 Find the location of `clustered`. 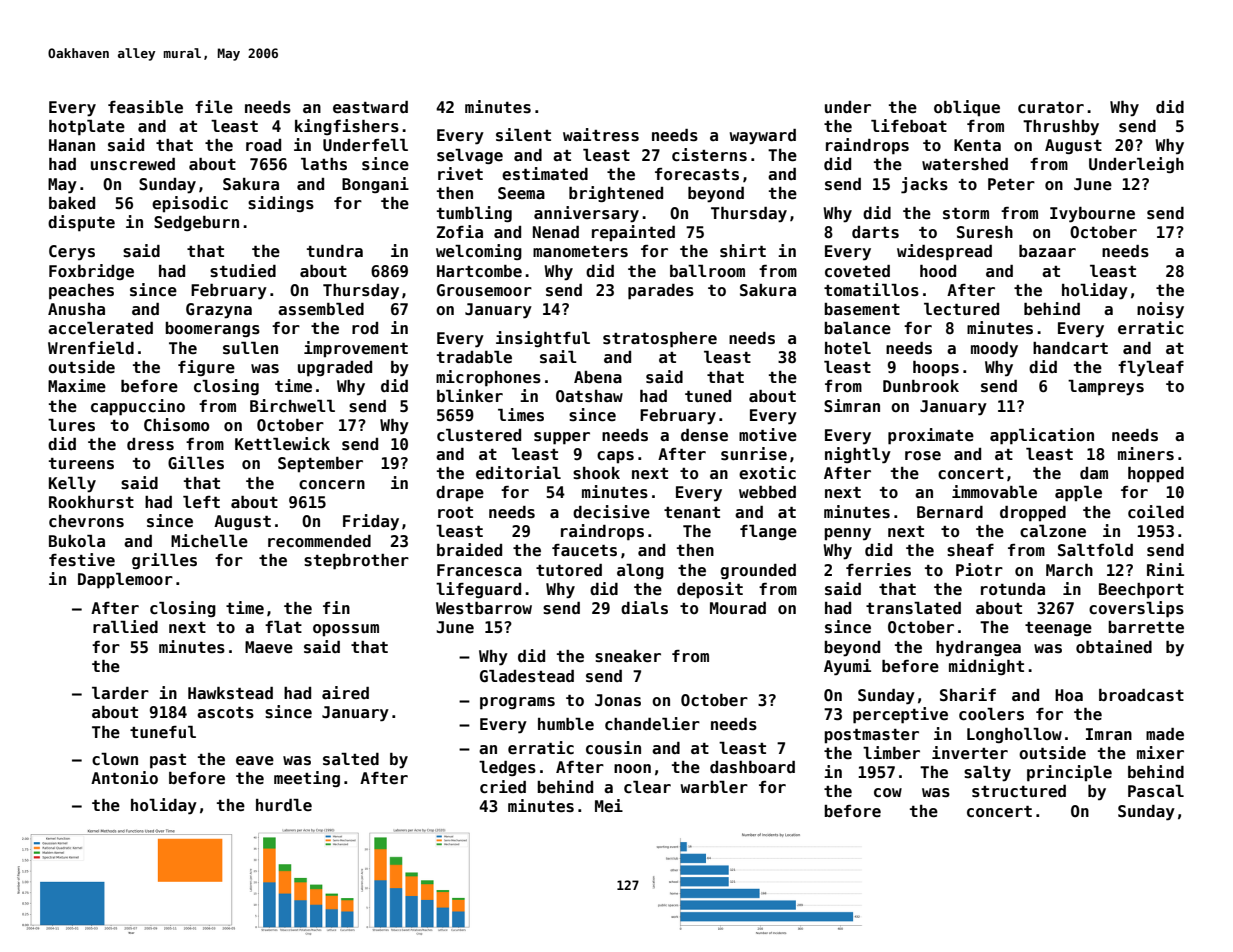

clustered is located at coordinates (479, 435).
